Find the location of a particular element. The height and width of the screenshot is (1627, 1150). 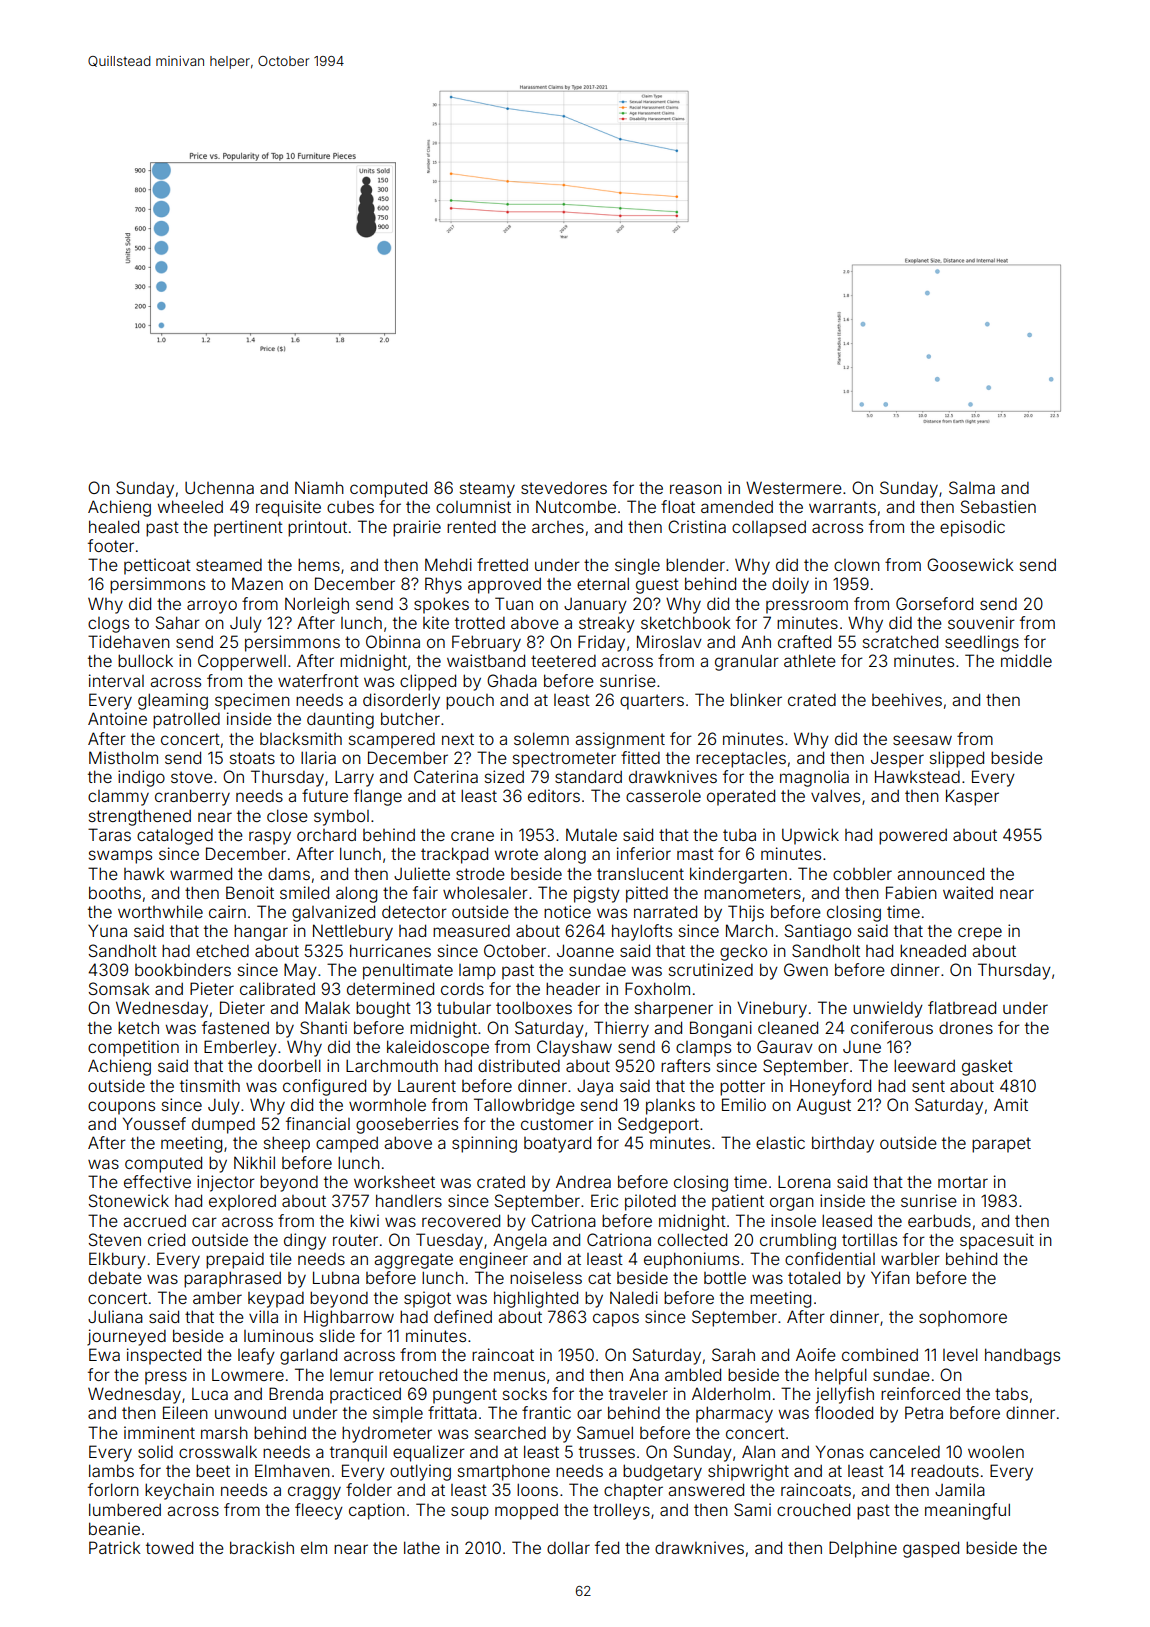

Uchenna is located at coordinates (219, 487).
